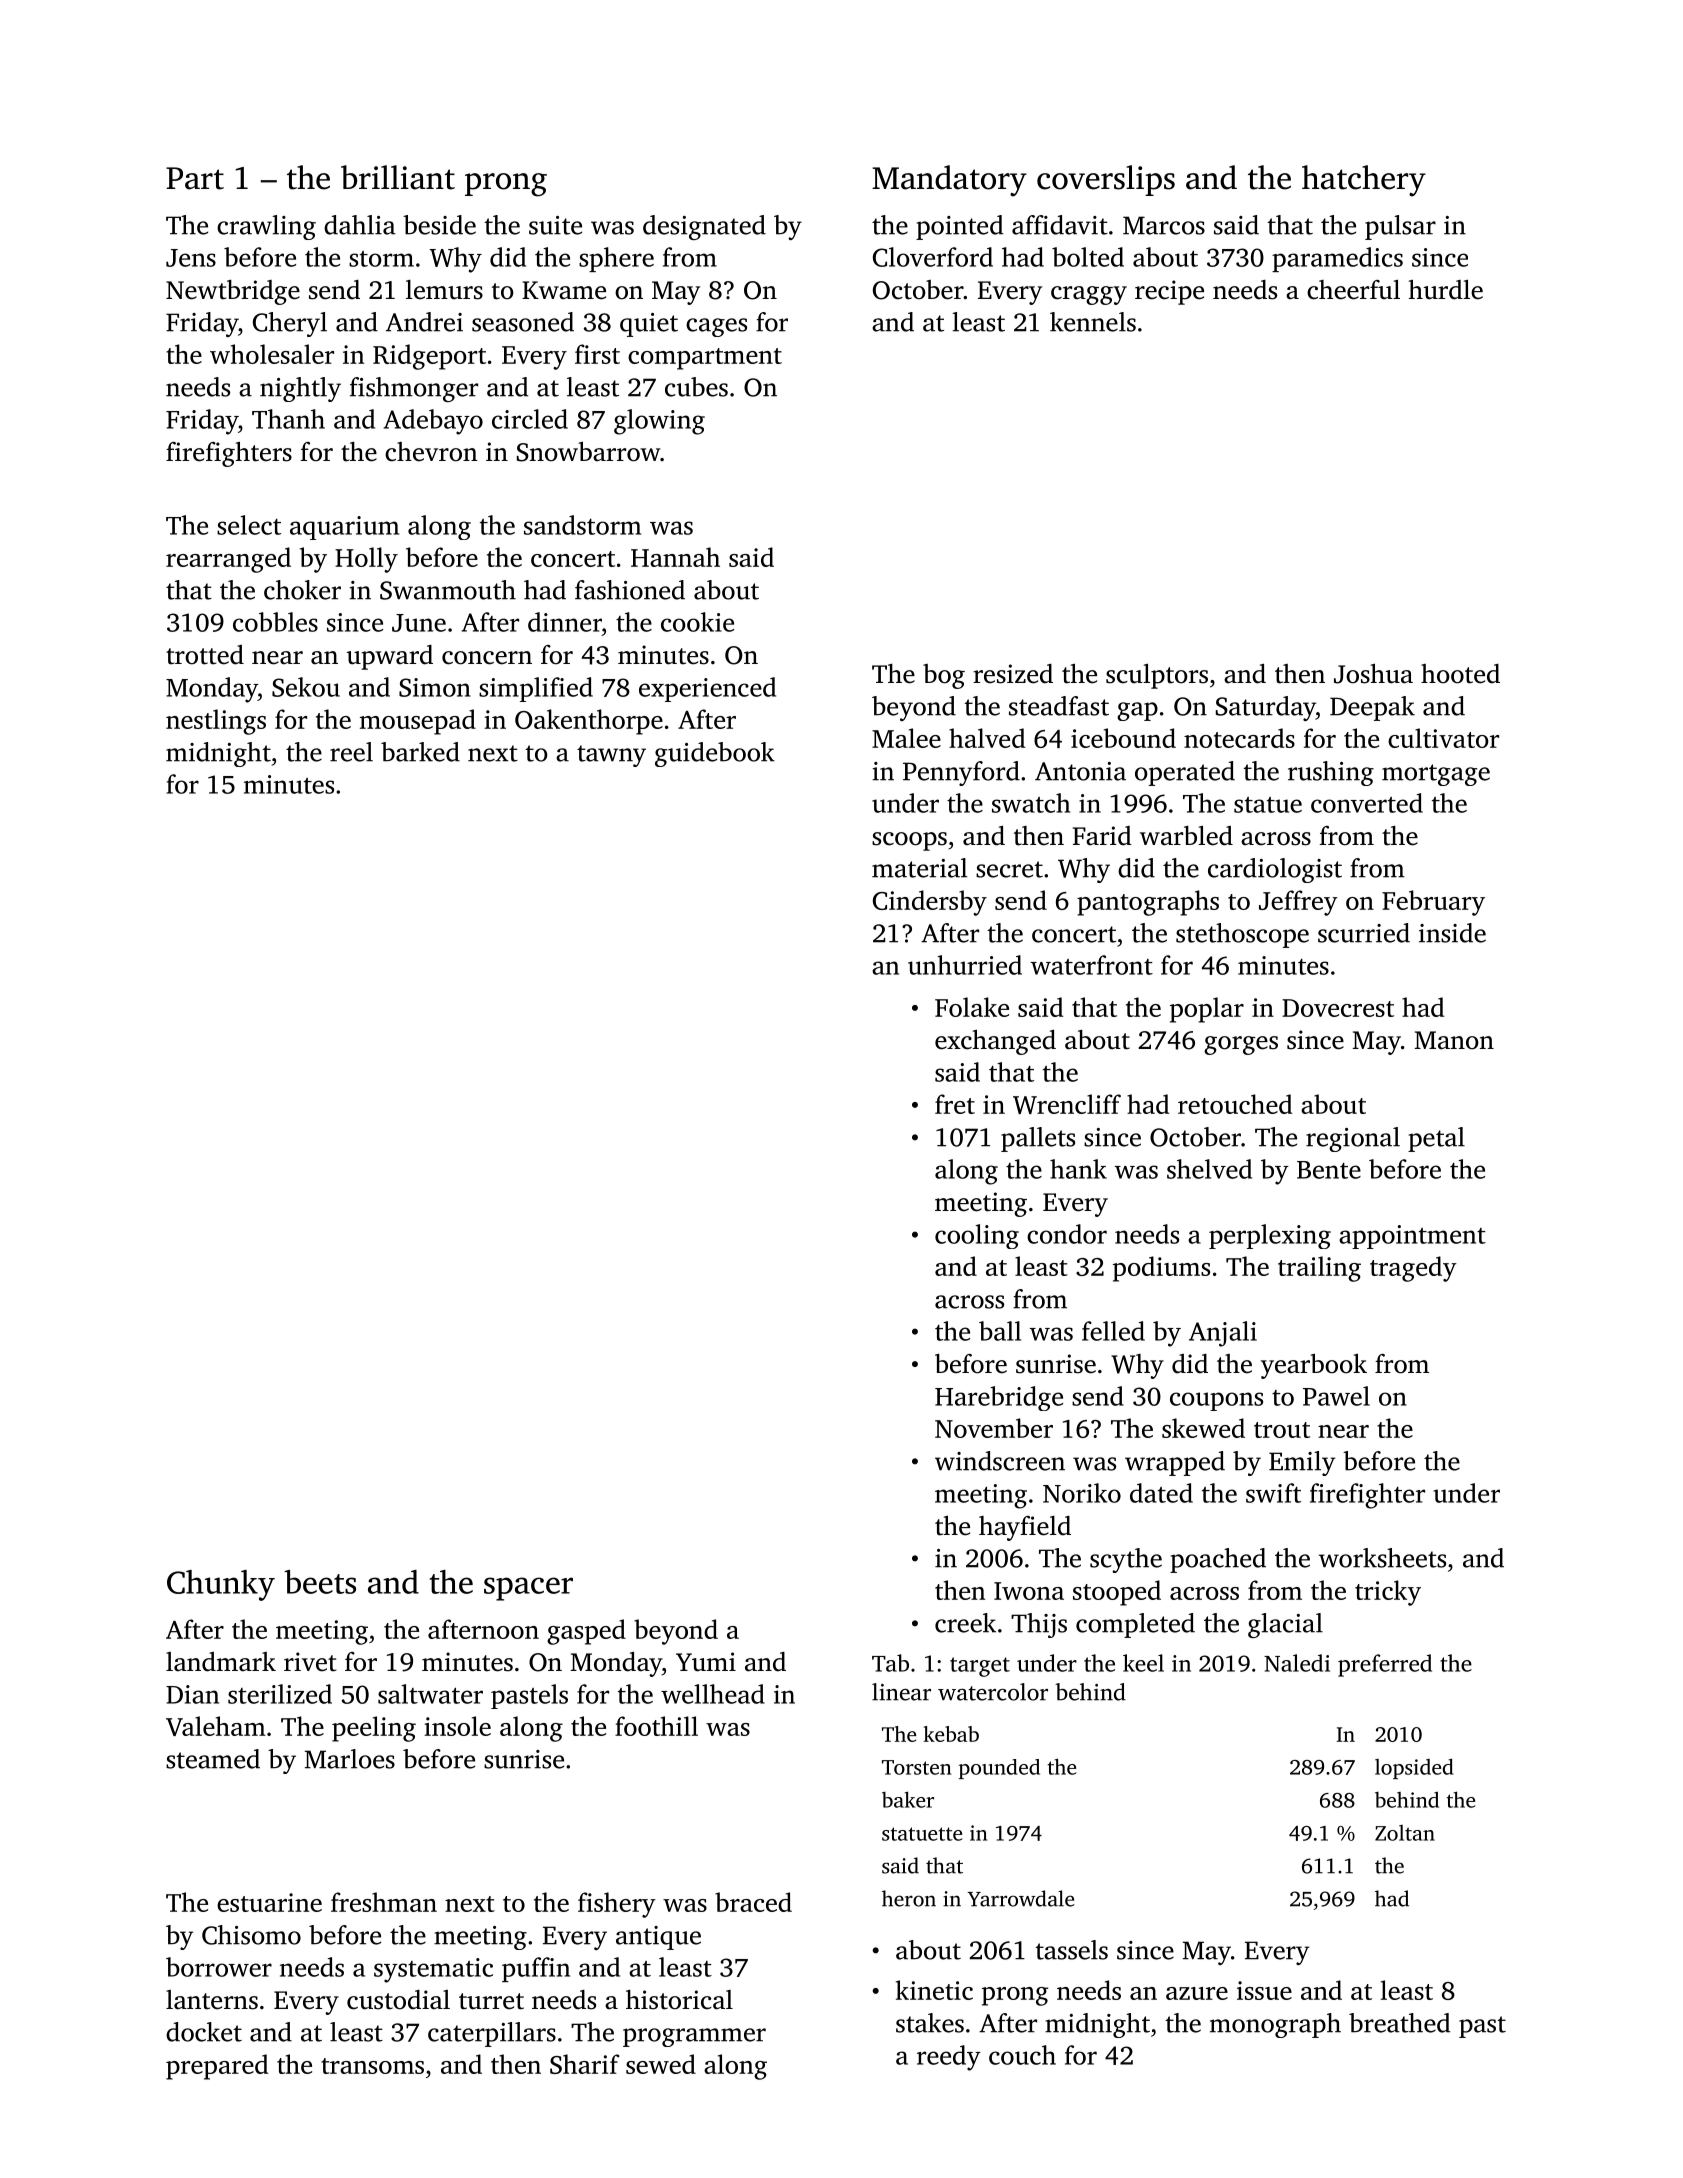 This screenshot has width=1683, height=2178. I want to click on designated, so click(704, 227).
